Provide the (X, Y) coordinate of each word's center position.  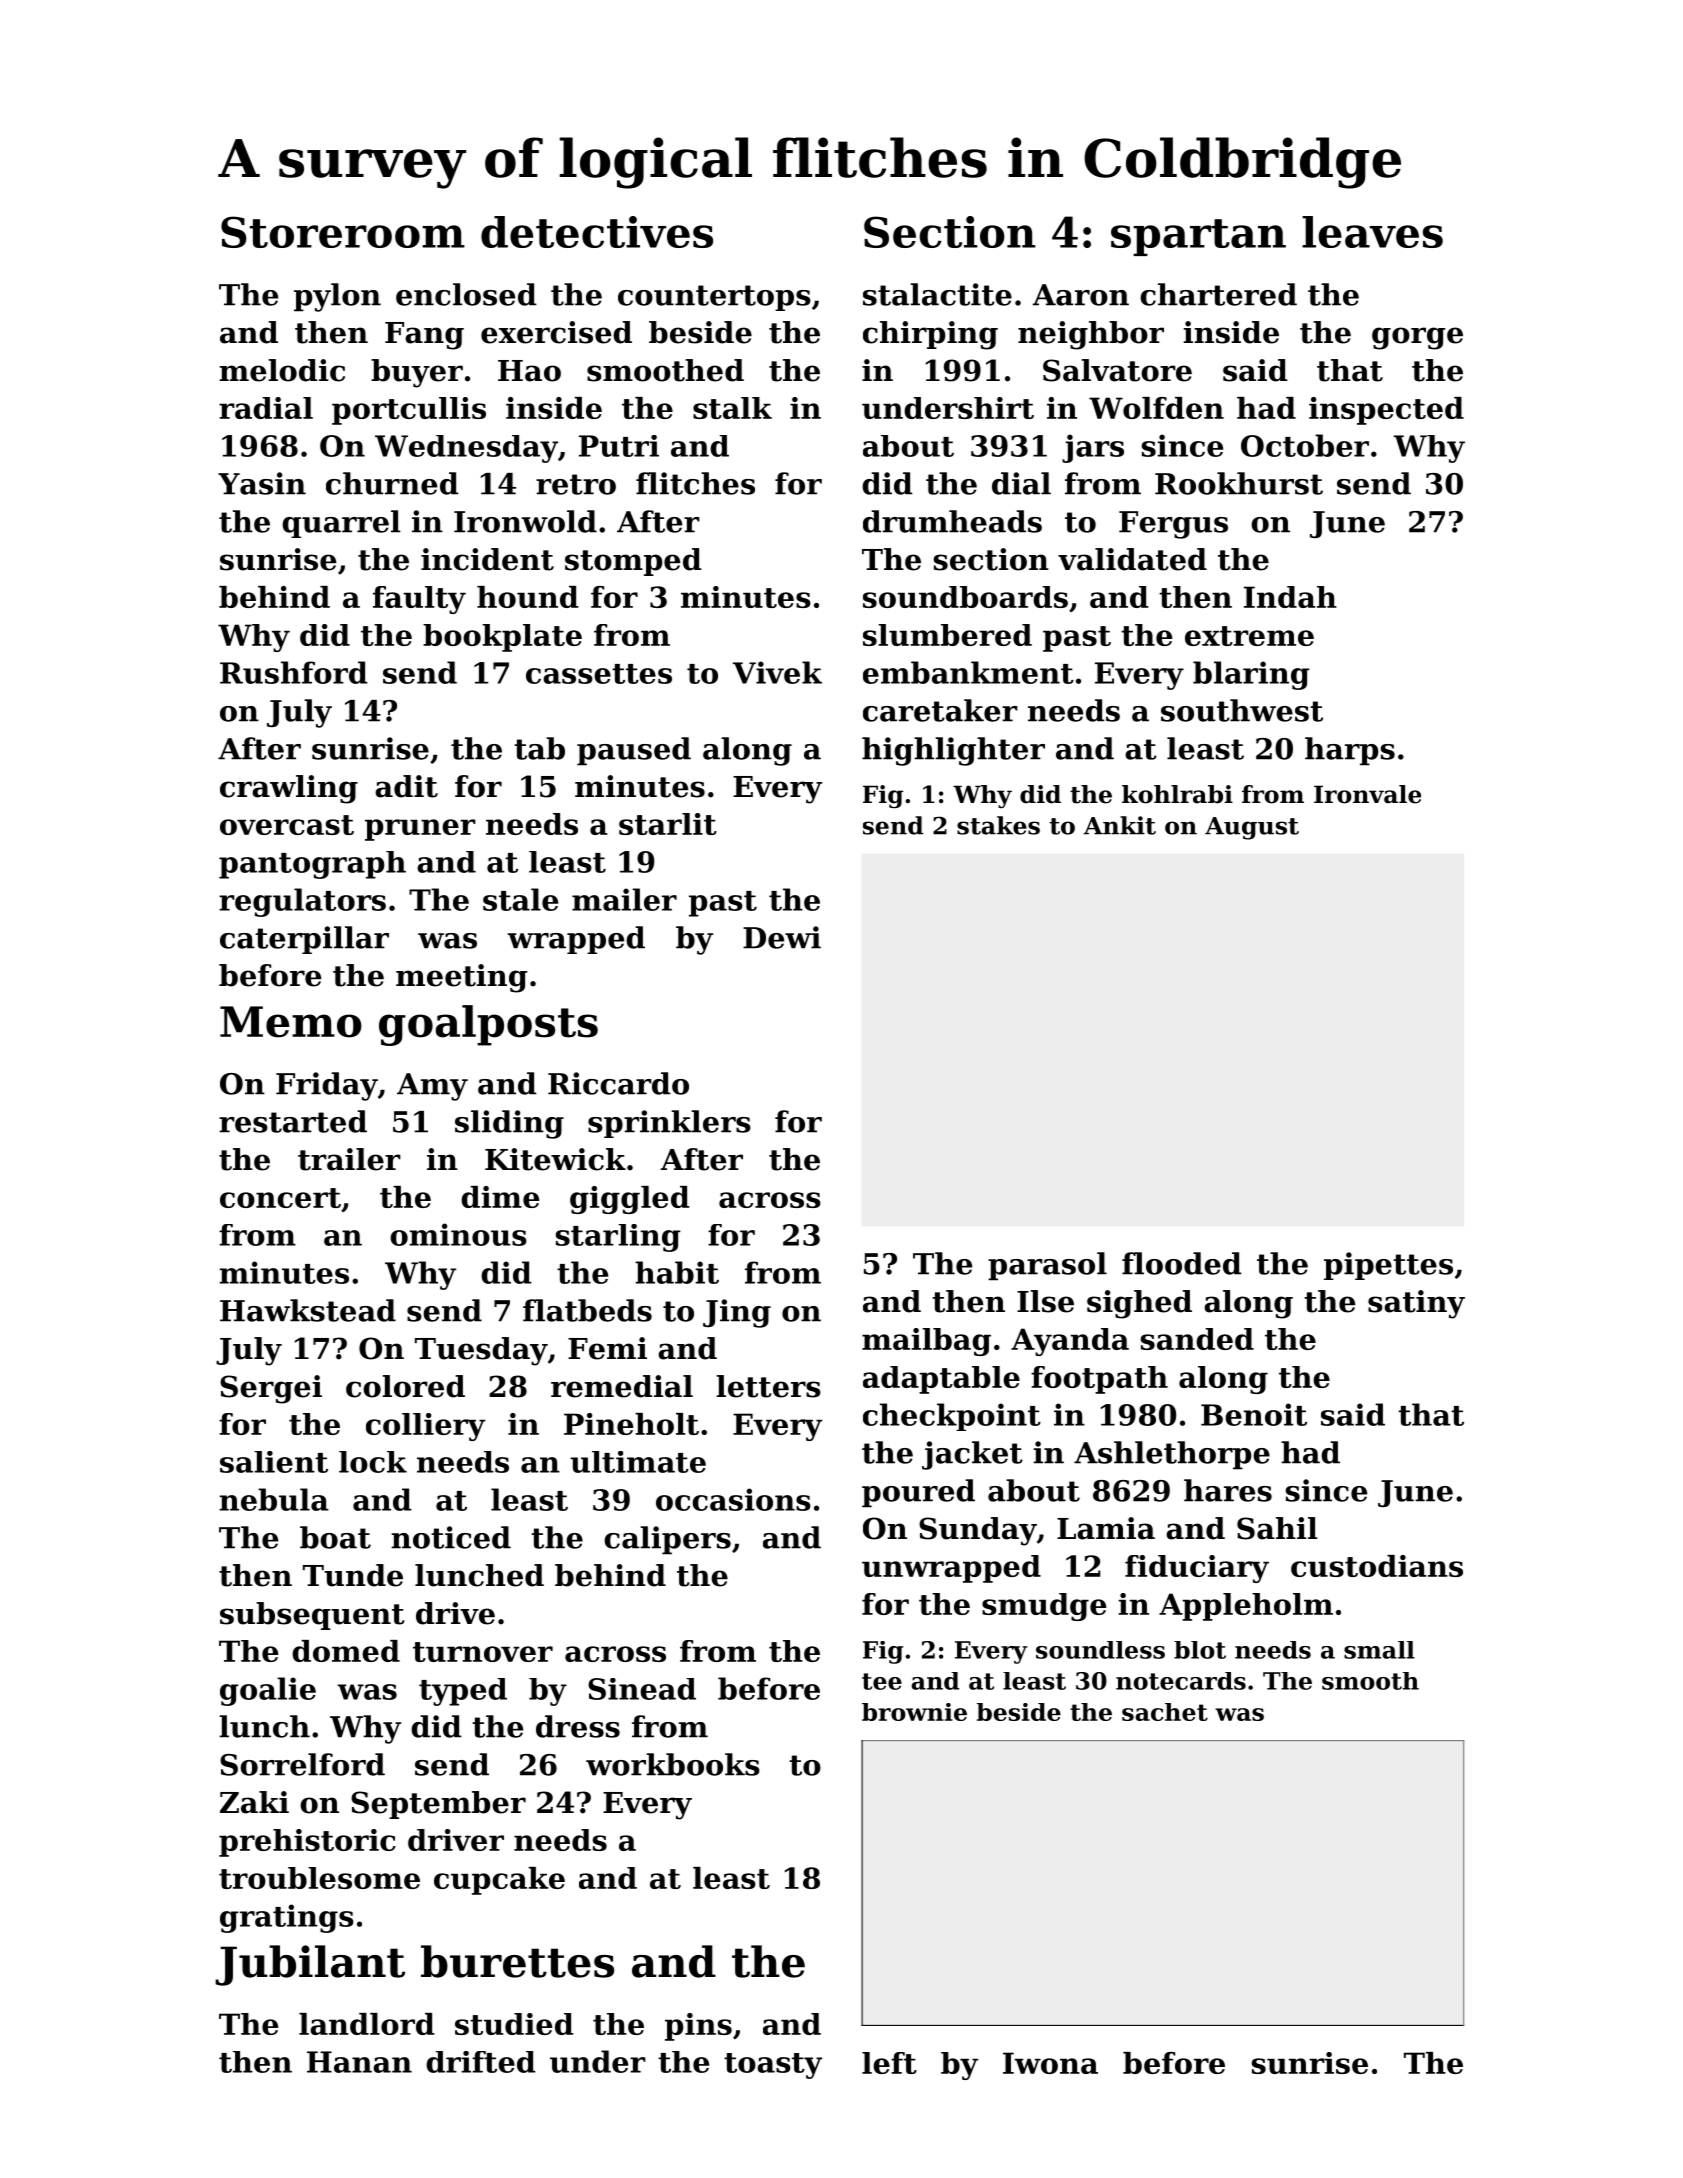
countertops (714, 298)
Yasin (262, 483)
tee (882, 1681)
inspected (1386, 411)
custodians (1377, 1566)
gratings (287, 1918)
